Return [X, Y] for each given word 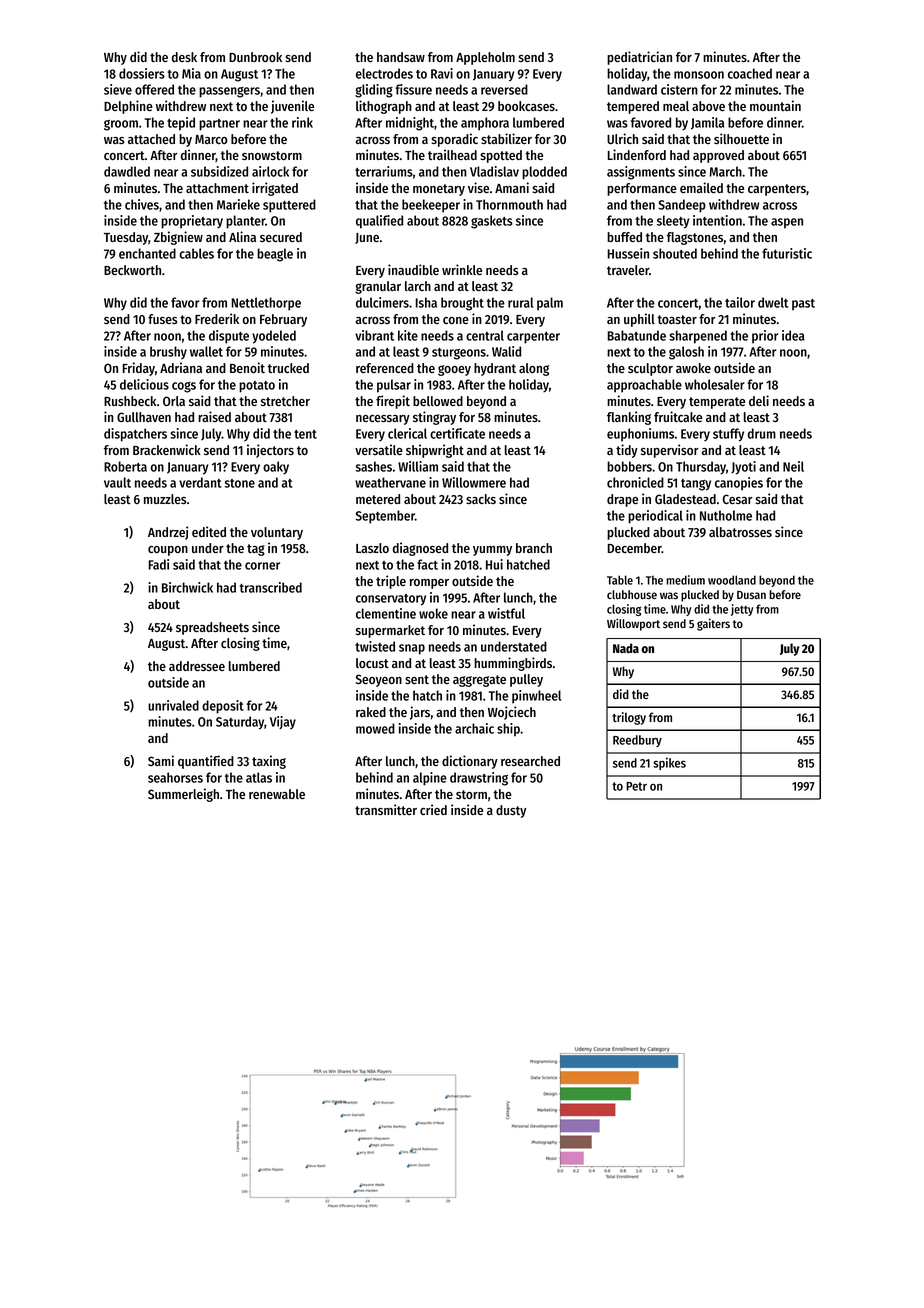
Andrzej [168, 533]
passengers [229, 92]
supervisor [670, 451]
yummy [492, 551]
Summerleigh [183, 795]
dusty [511, 811]
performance [642, 189]
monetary [439, 190]
